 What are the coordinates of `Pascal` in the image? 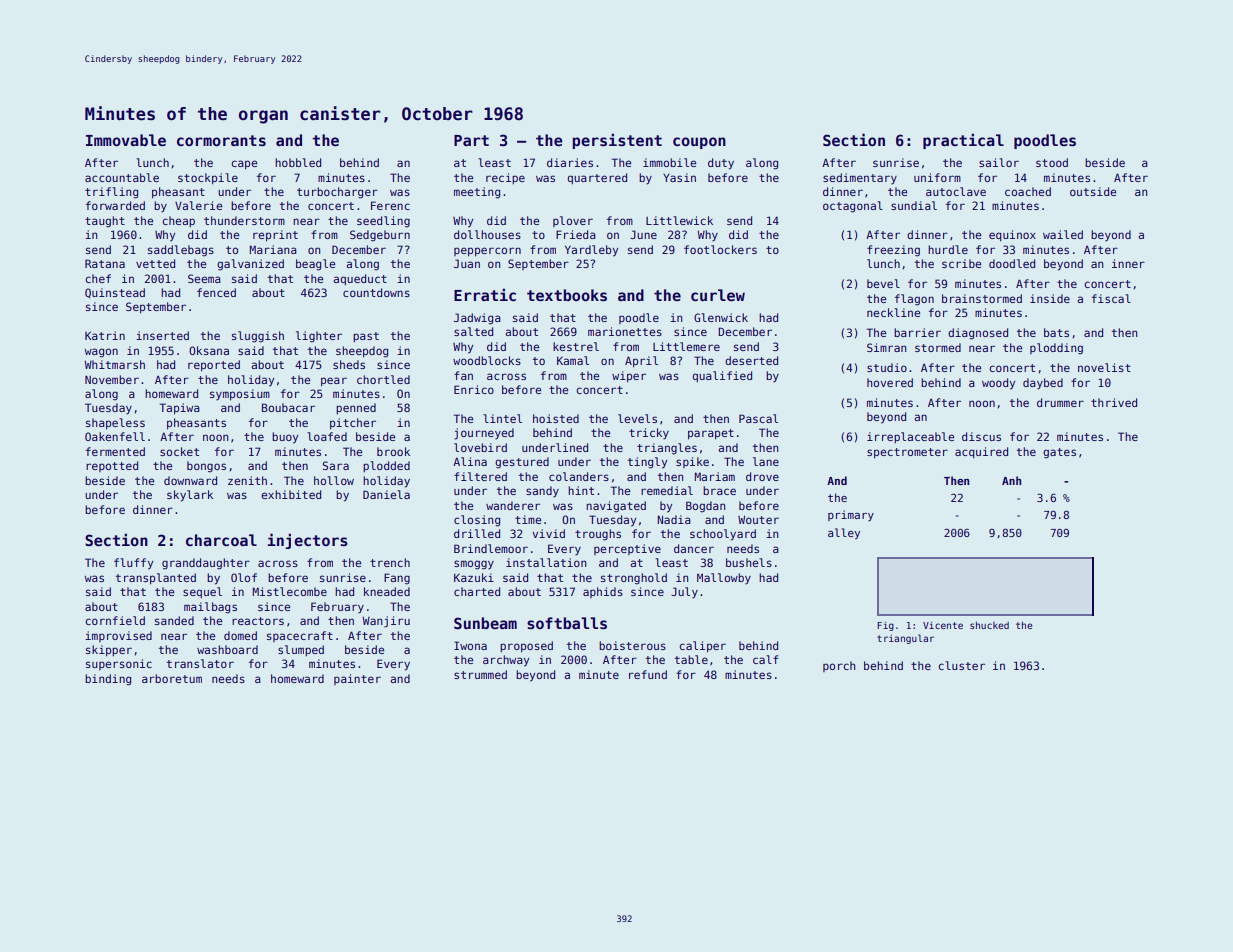 It's located at (758, 418).
